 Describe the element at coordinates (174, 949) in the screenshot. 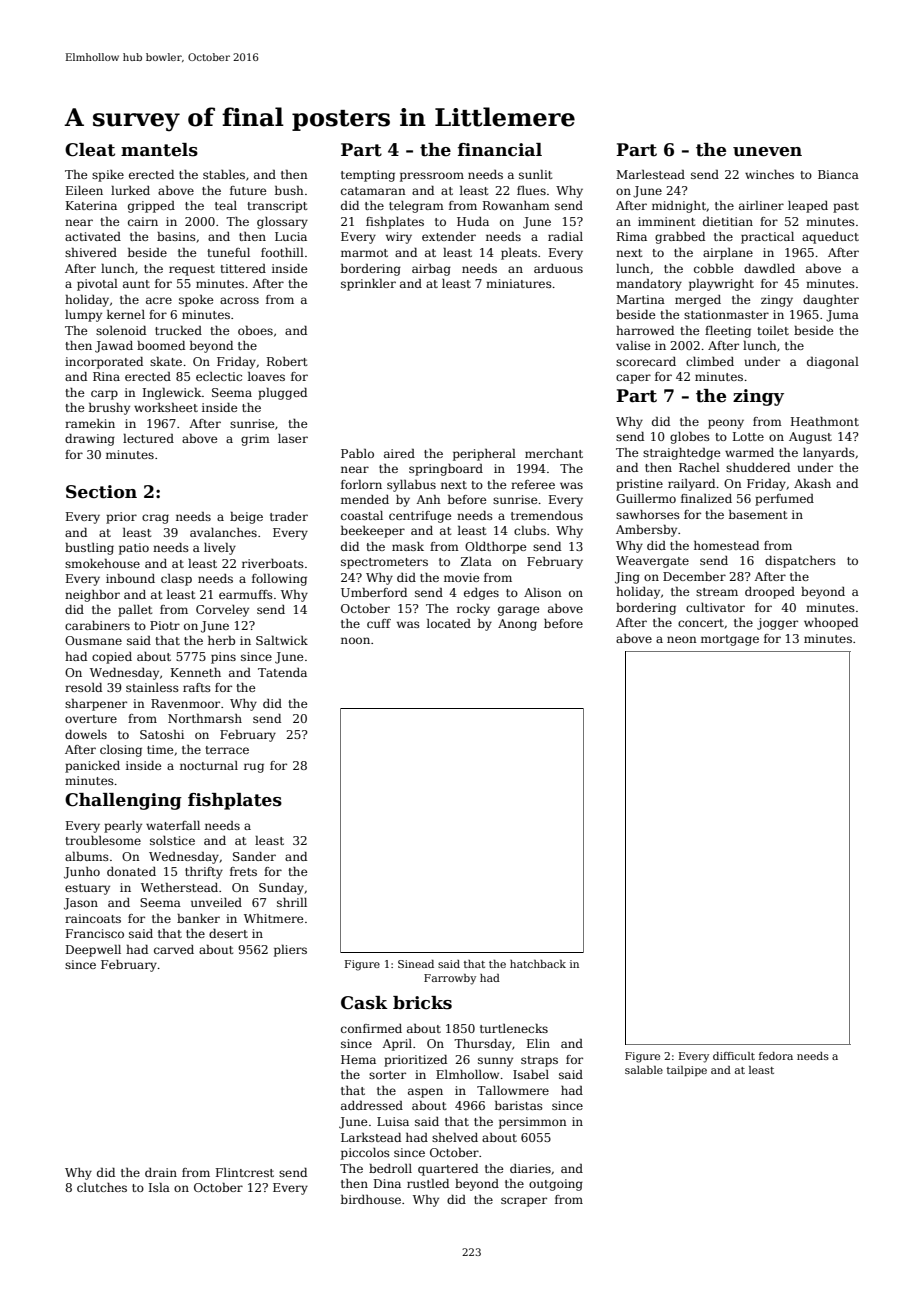

I see `carved` at that location.
